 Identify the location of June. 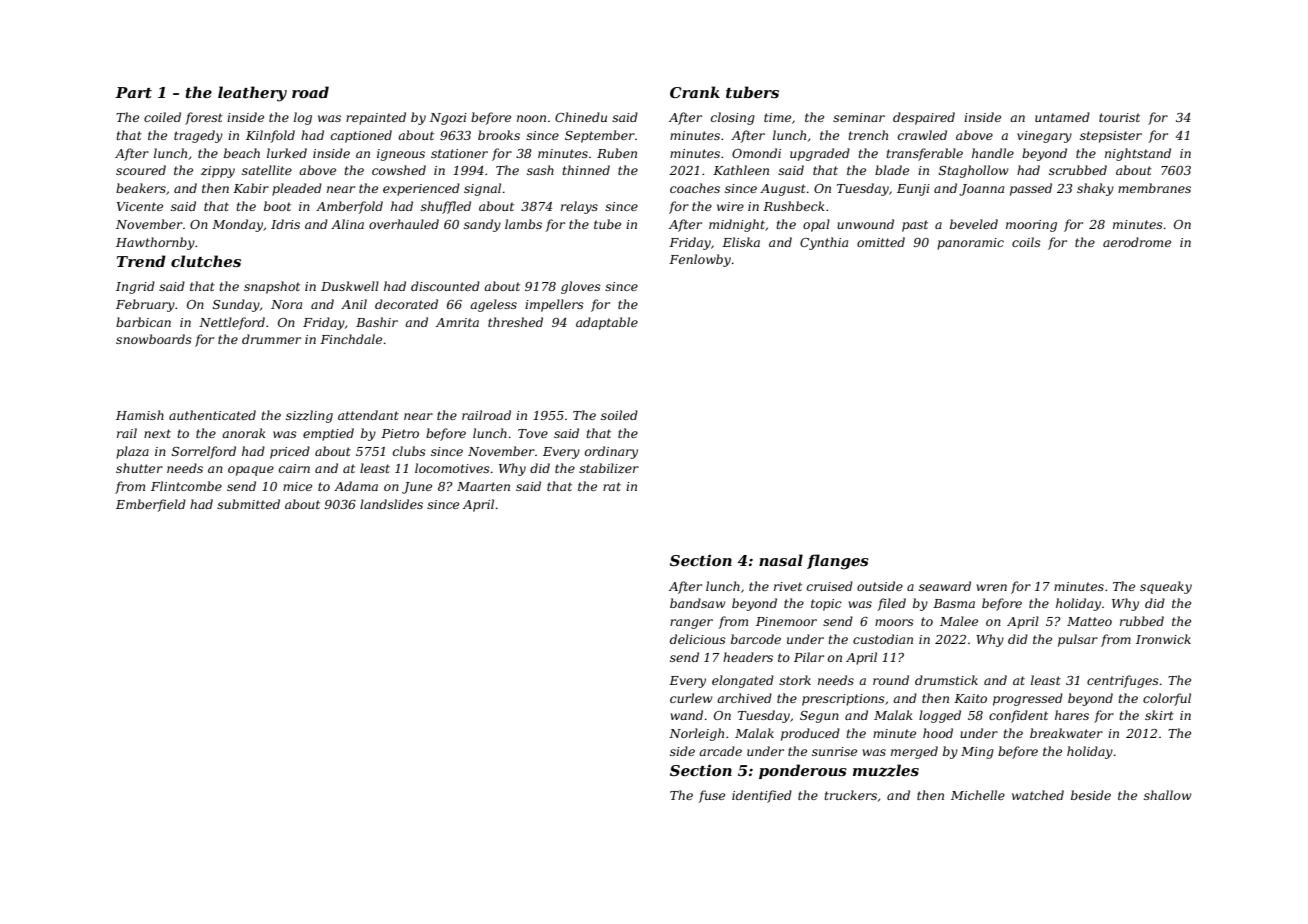
(417, 488).
